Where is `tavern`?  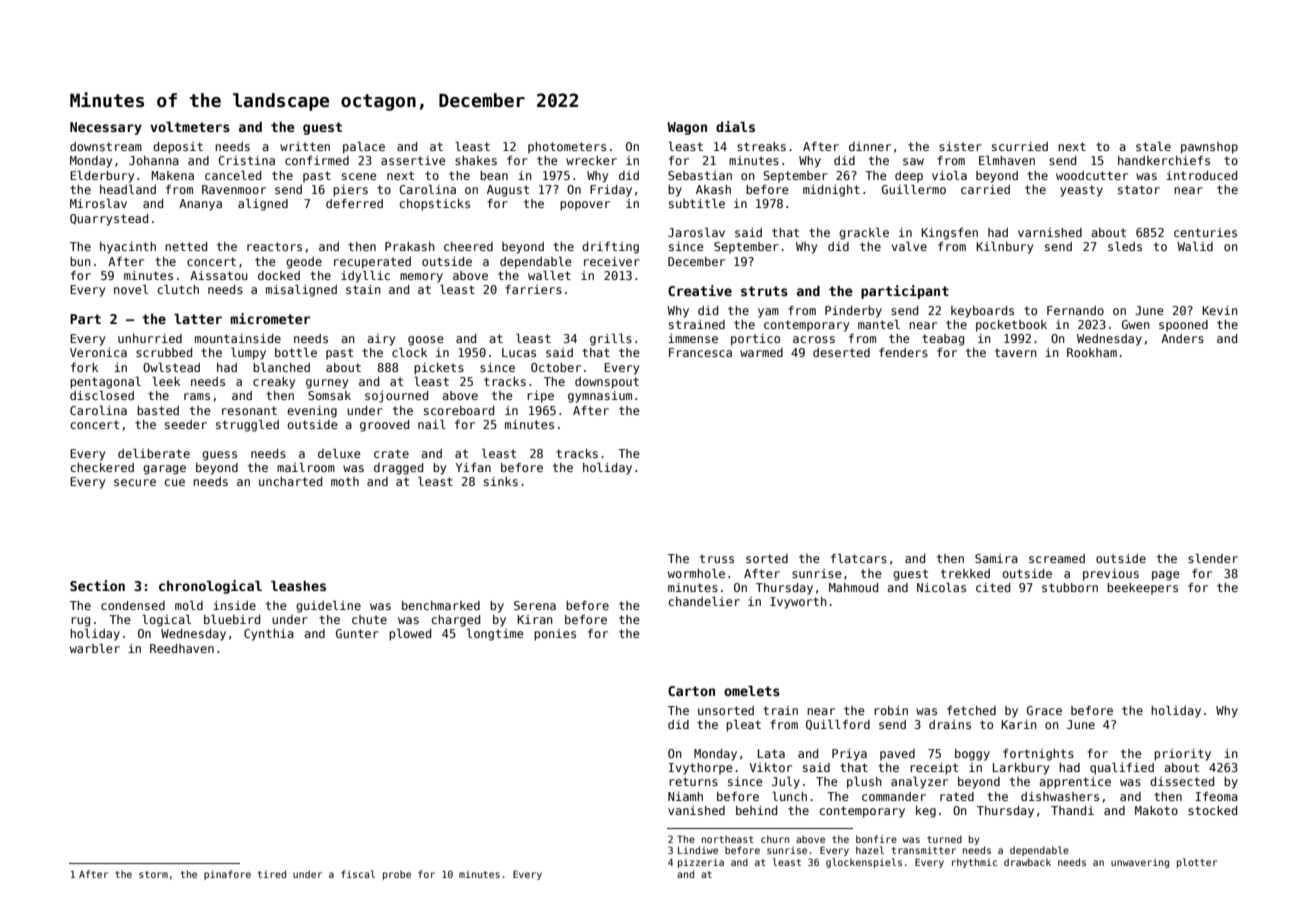
tavern is located at coordinates (1016, 352).
